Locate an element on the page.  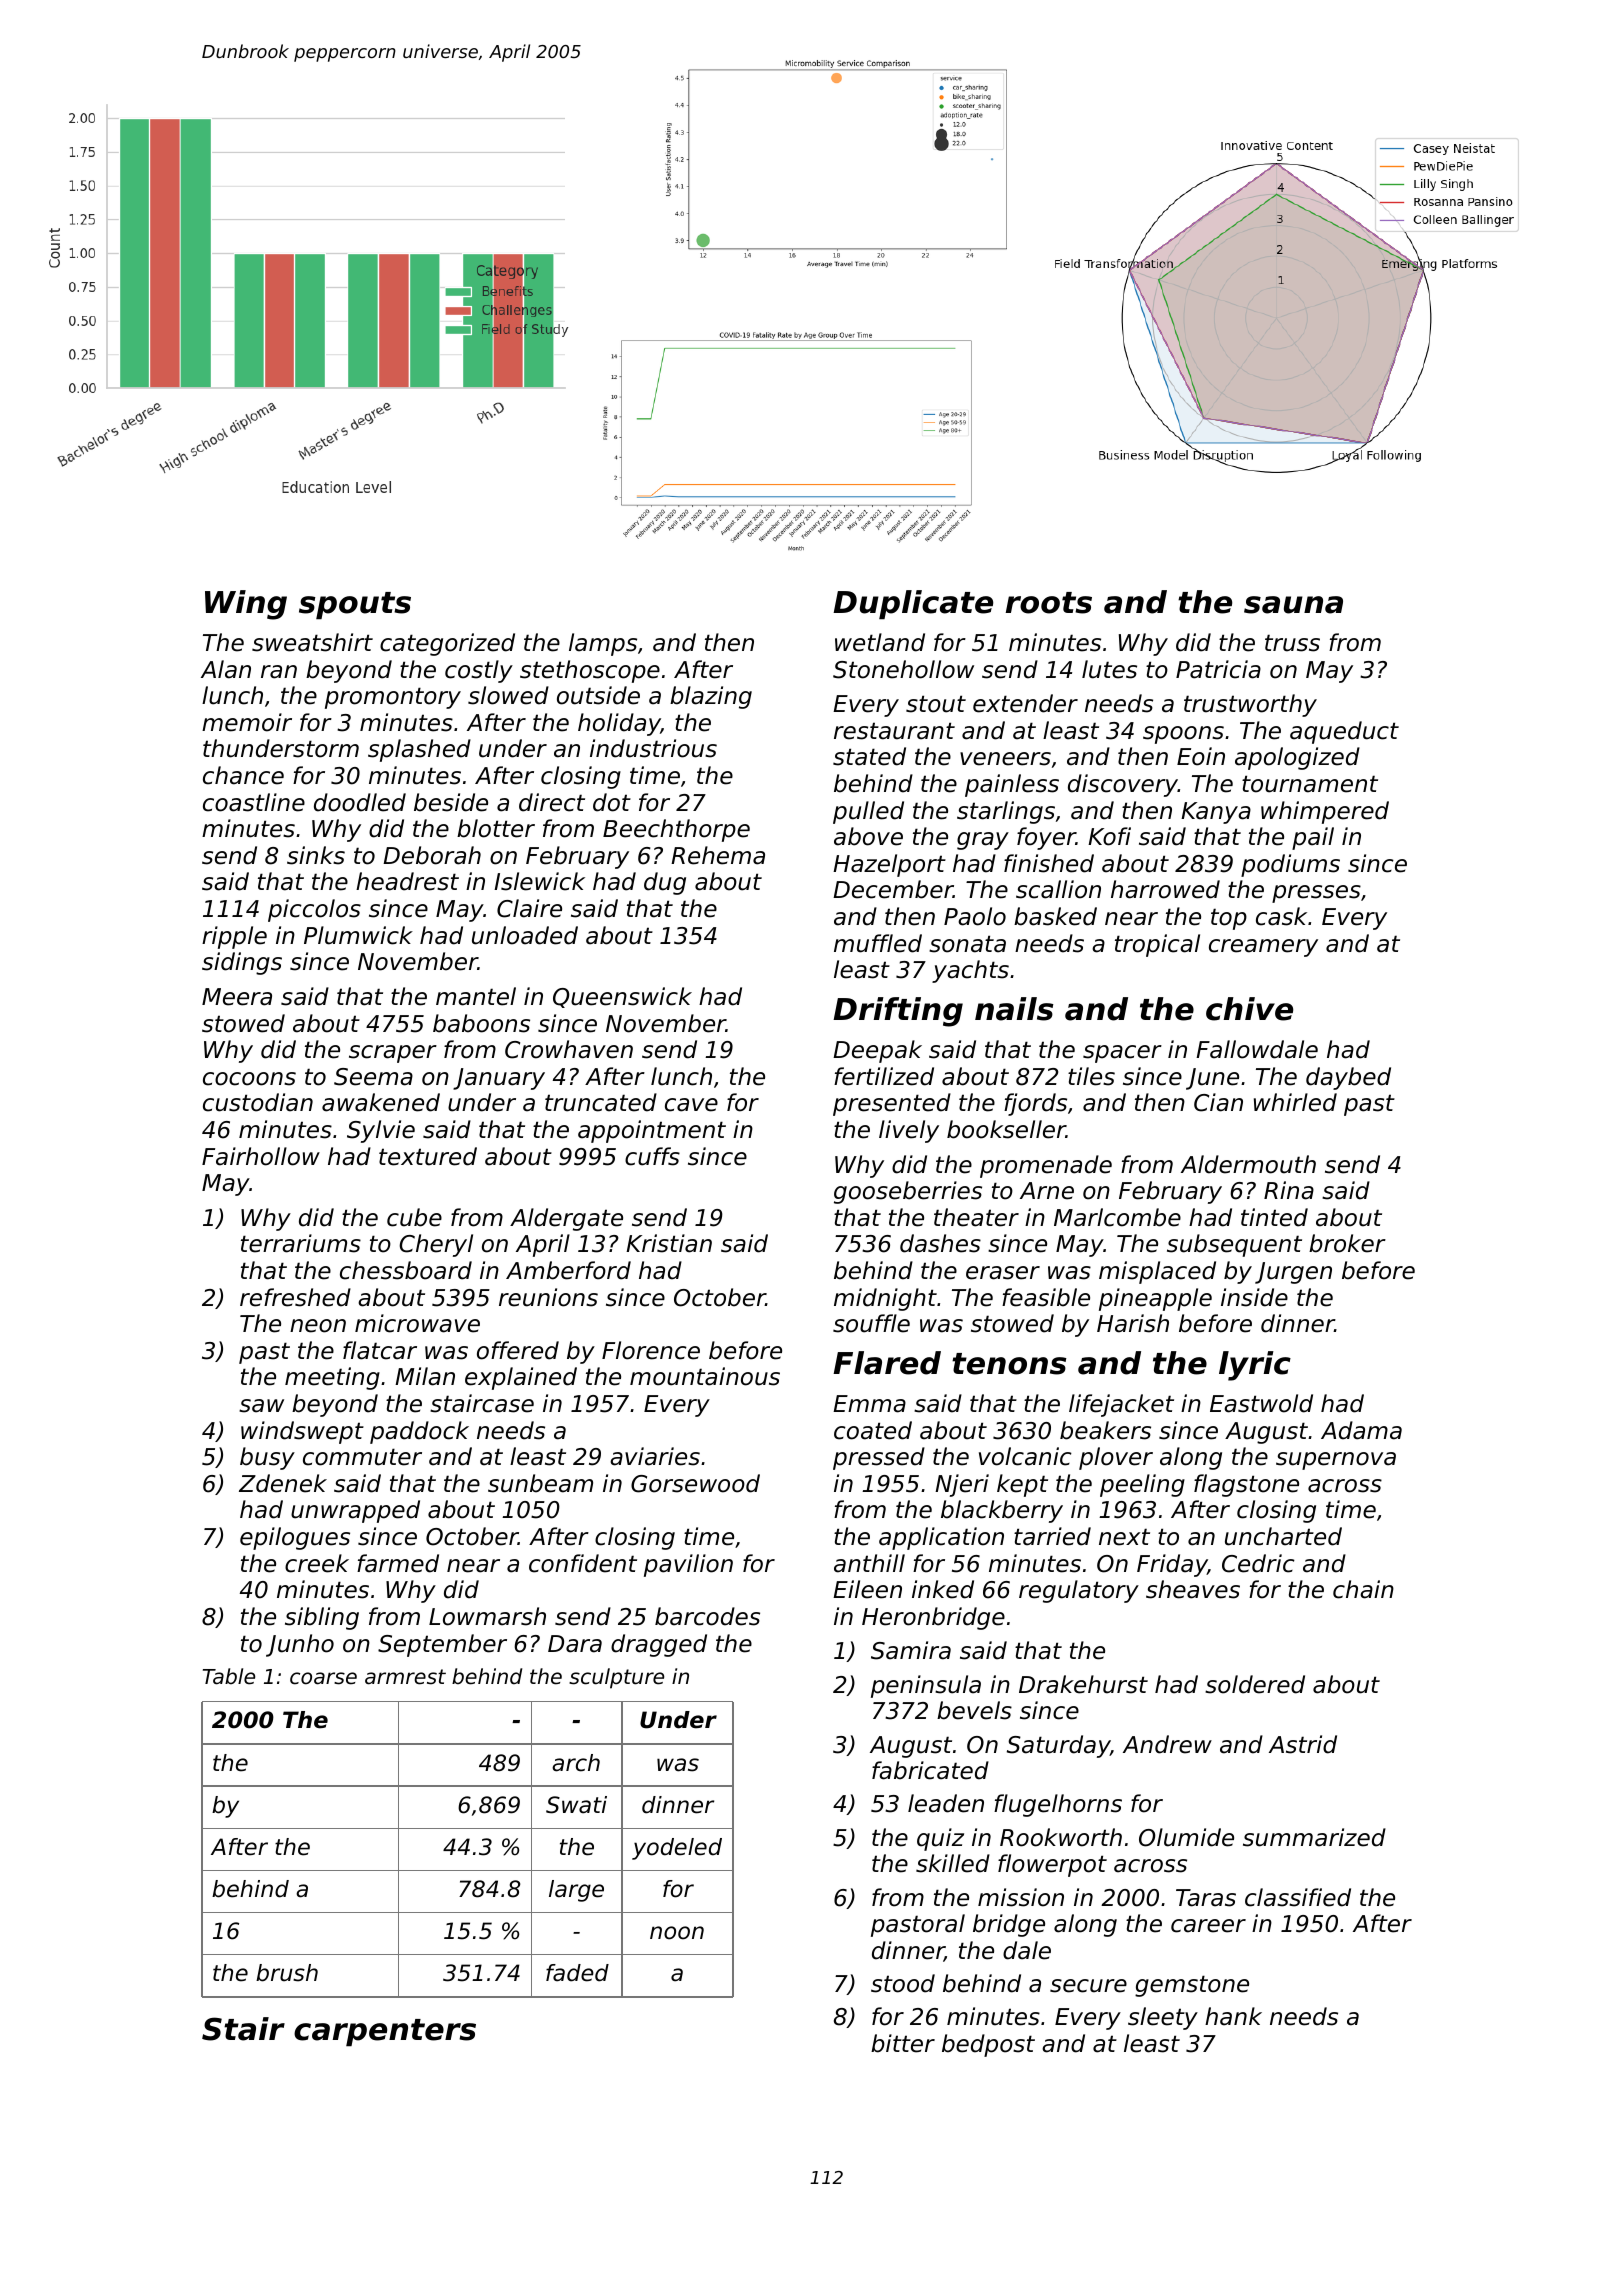
armrest is located at coordinates (405, 1677).
